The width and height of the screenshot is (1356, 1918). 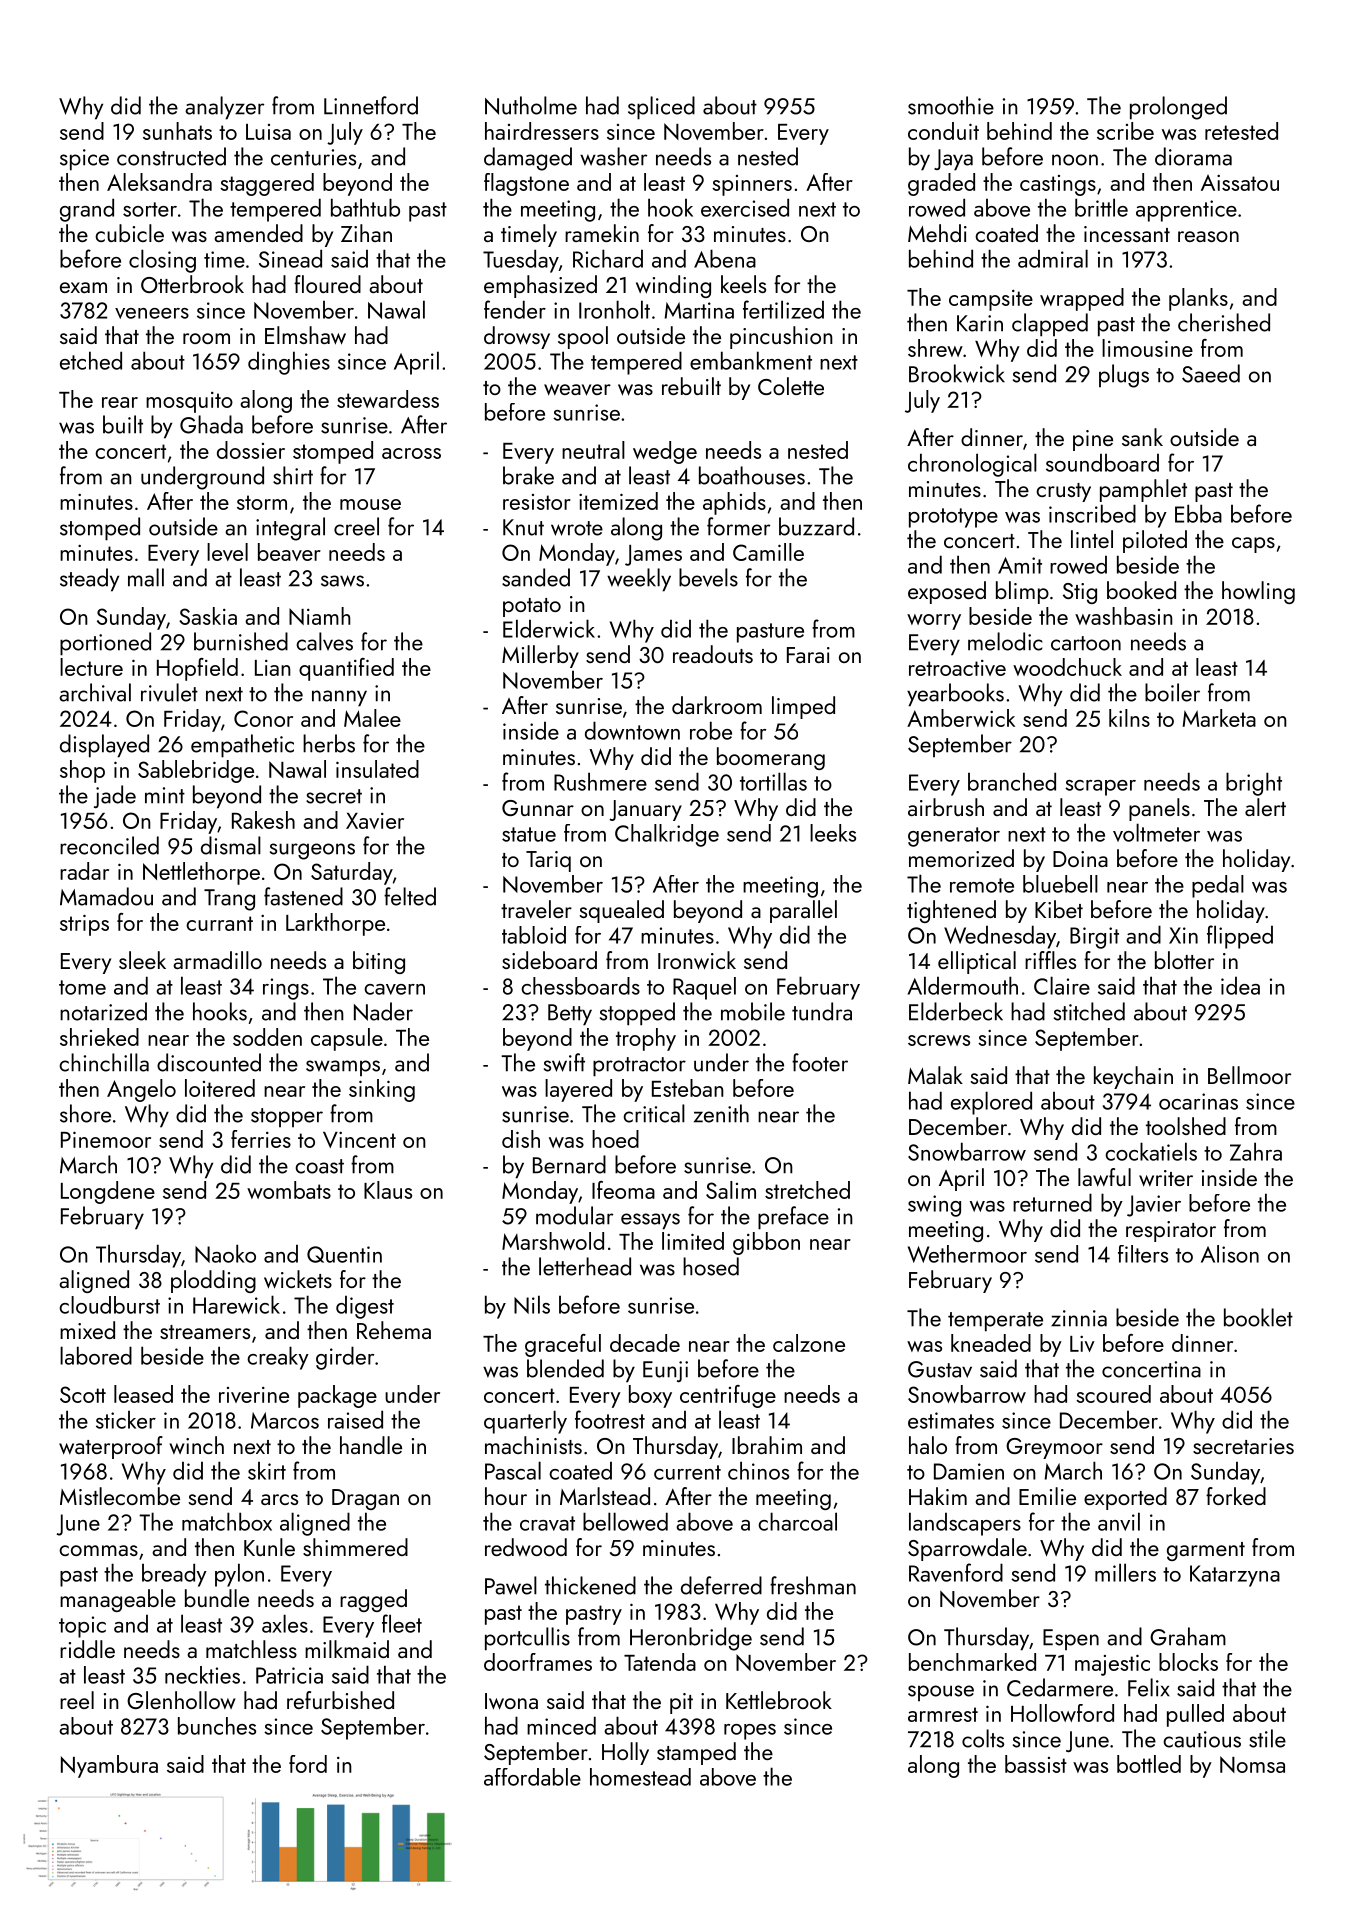 I want to click on plodding, so click(x=213, y=1281).
